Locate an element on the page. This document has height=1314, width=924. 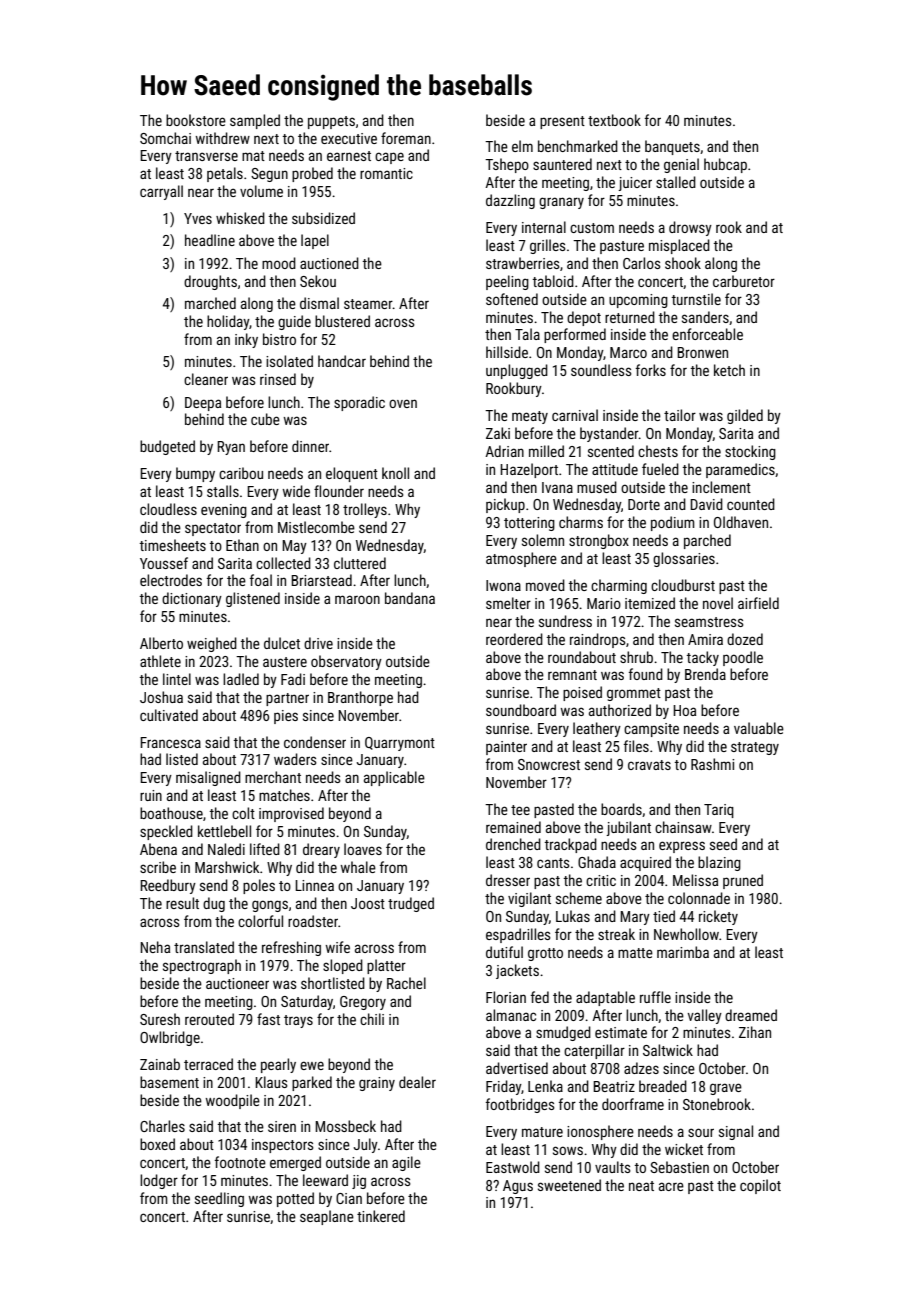
bandana is located at coordinates (410, 598).
